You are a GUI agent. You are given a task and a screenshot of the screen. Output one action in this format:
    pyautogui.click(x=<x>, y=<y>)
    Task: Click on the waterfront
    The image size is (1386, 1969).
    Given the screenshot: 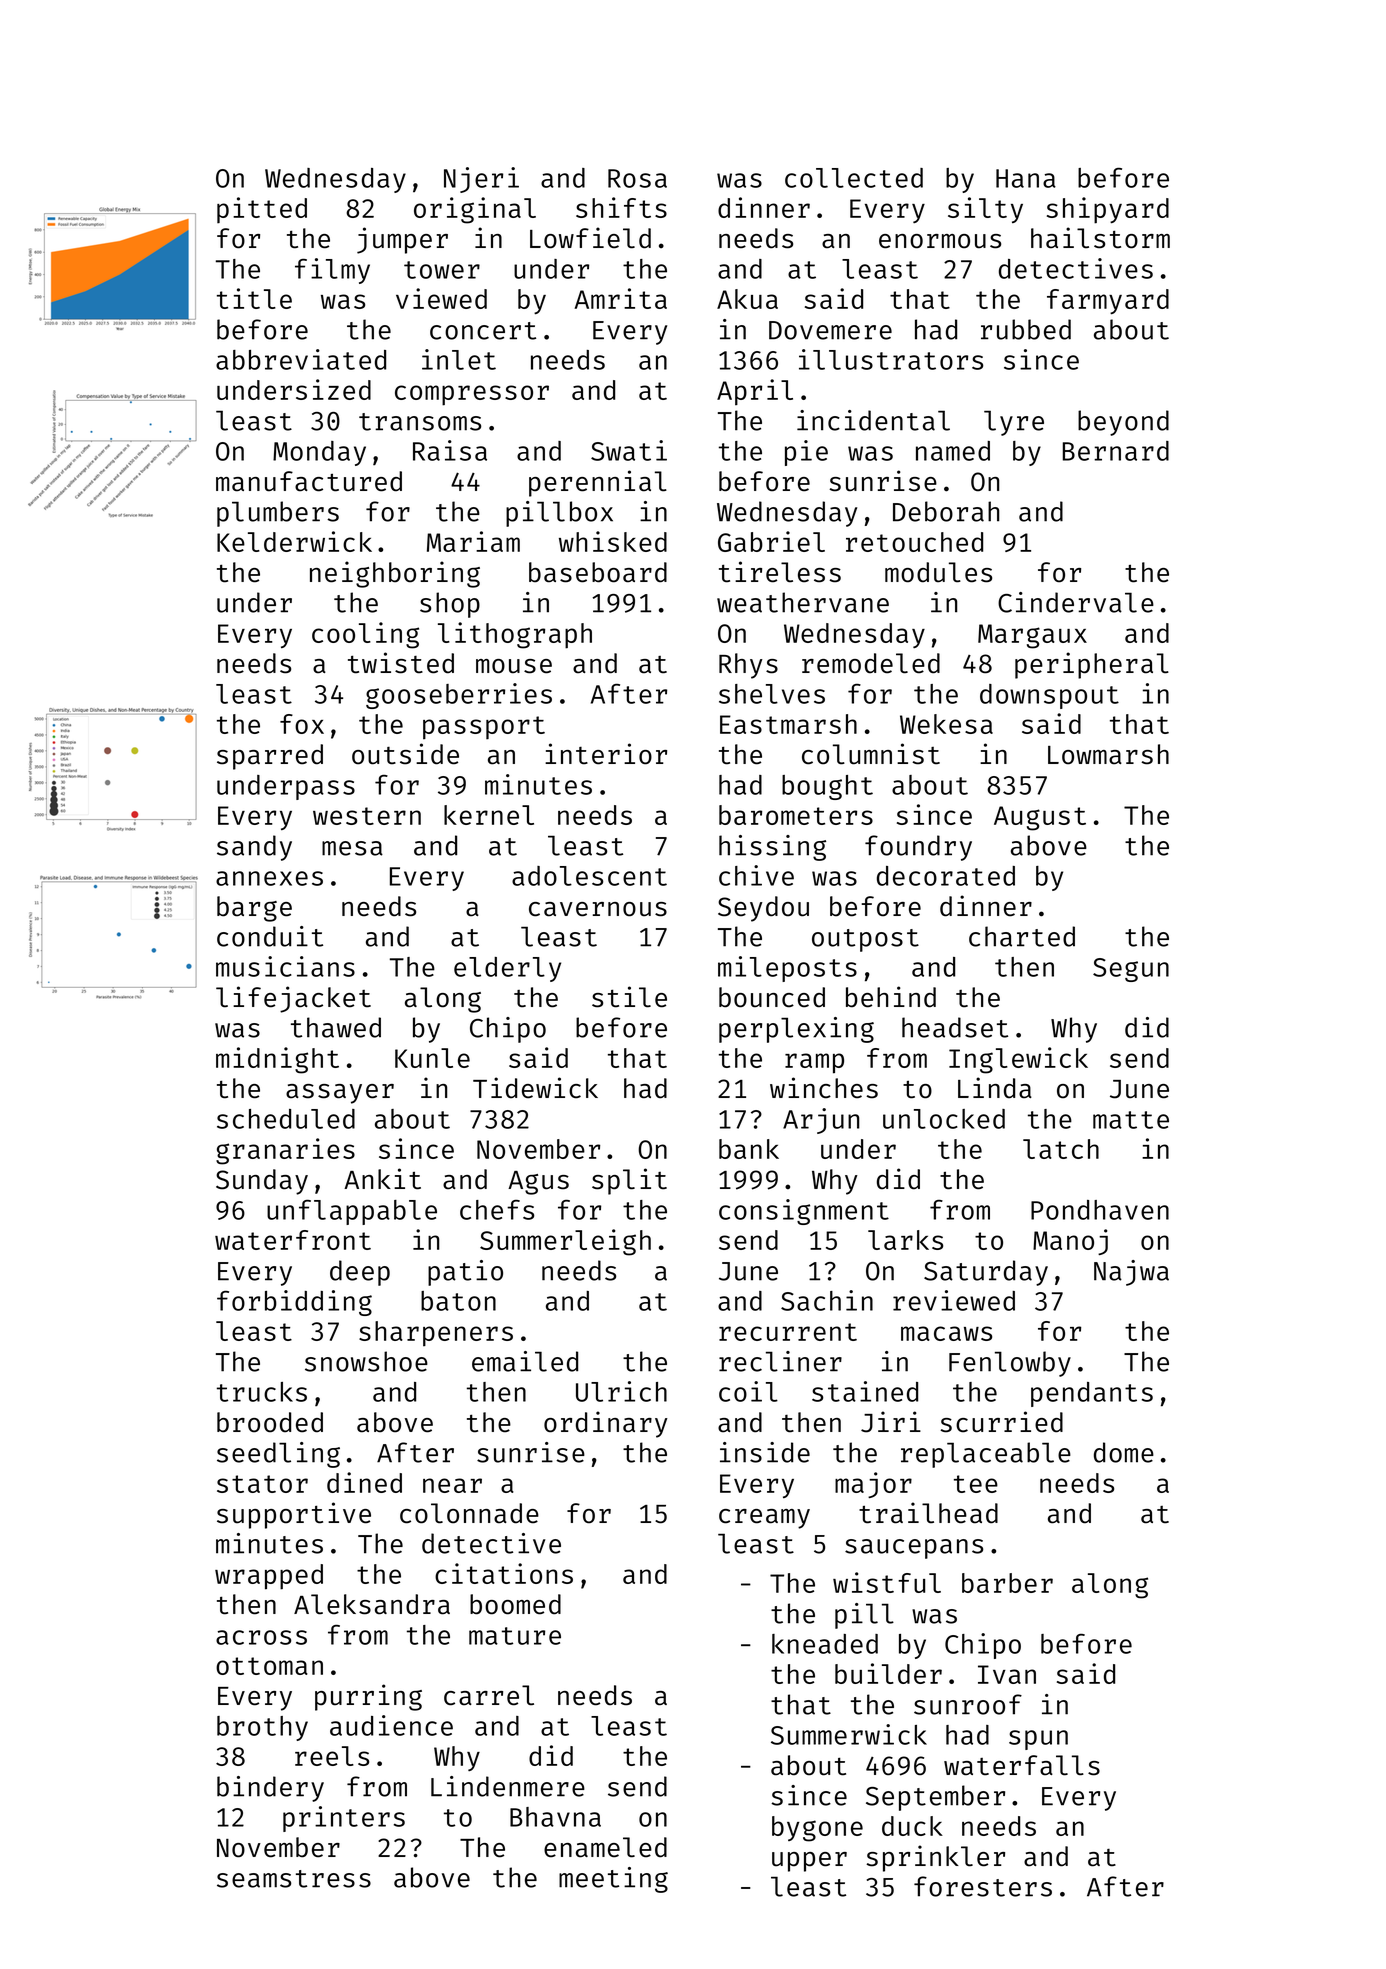 What is the action you would take?
    pyautogui.click(x=293, y=1240)
